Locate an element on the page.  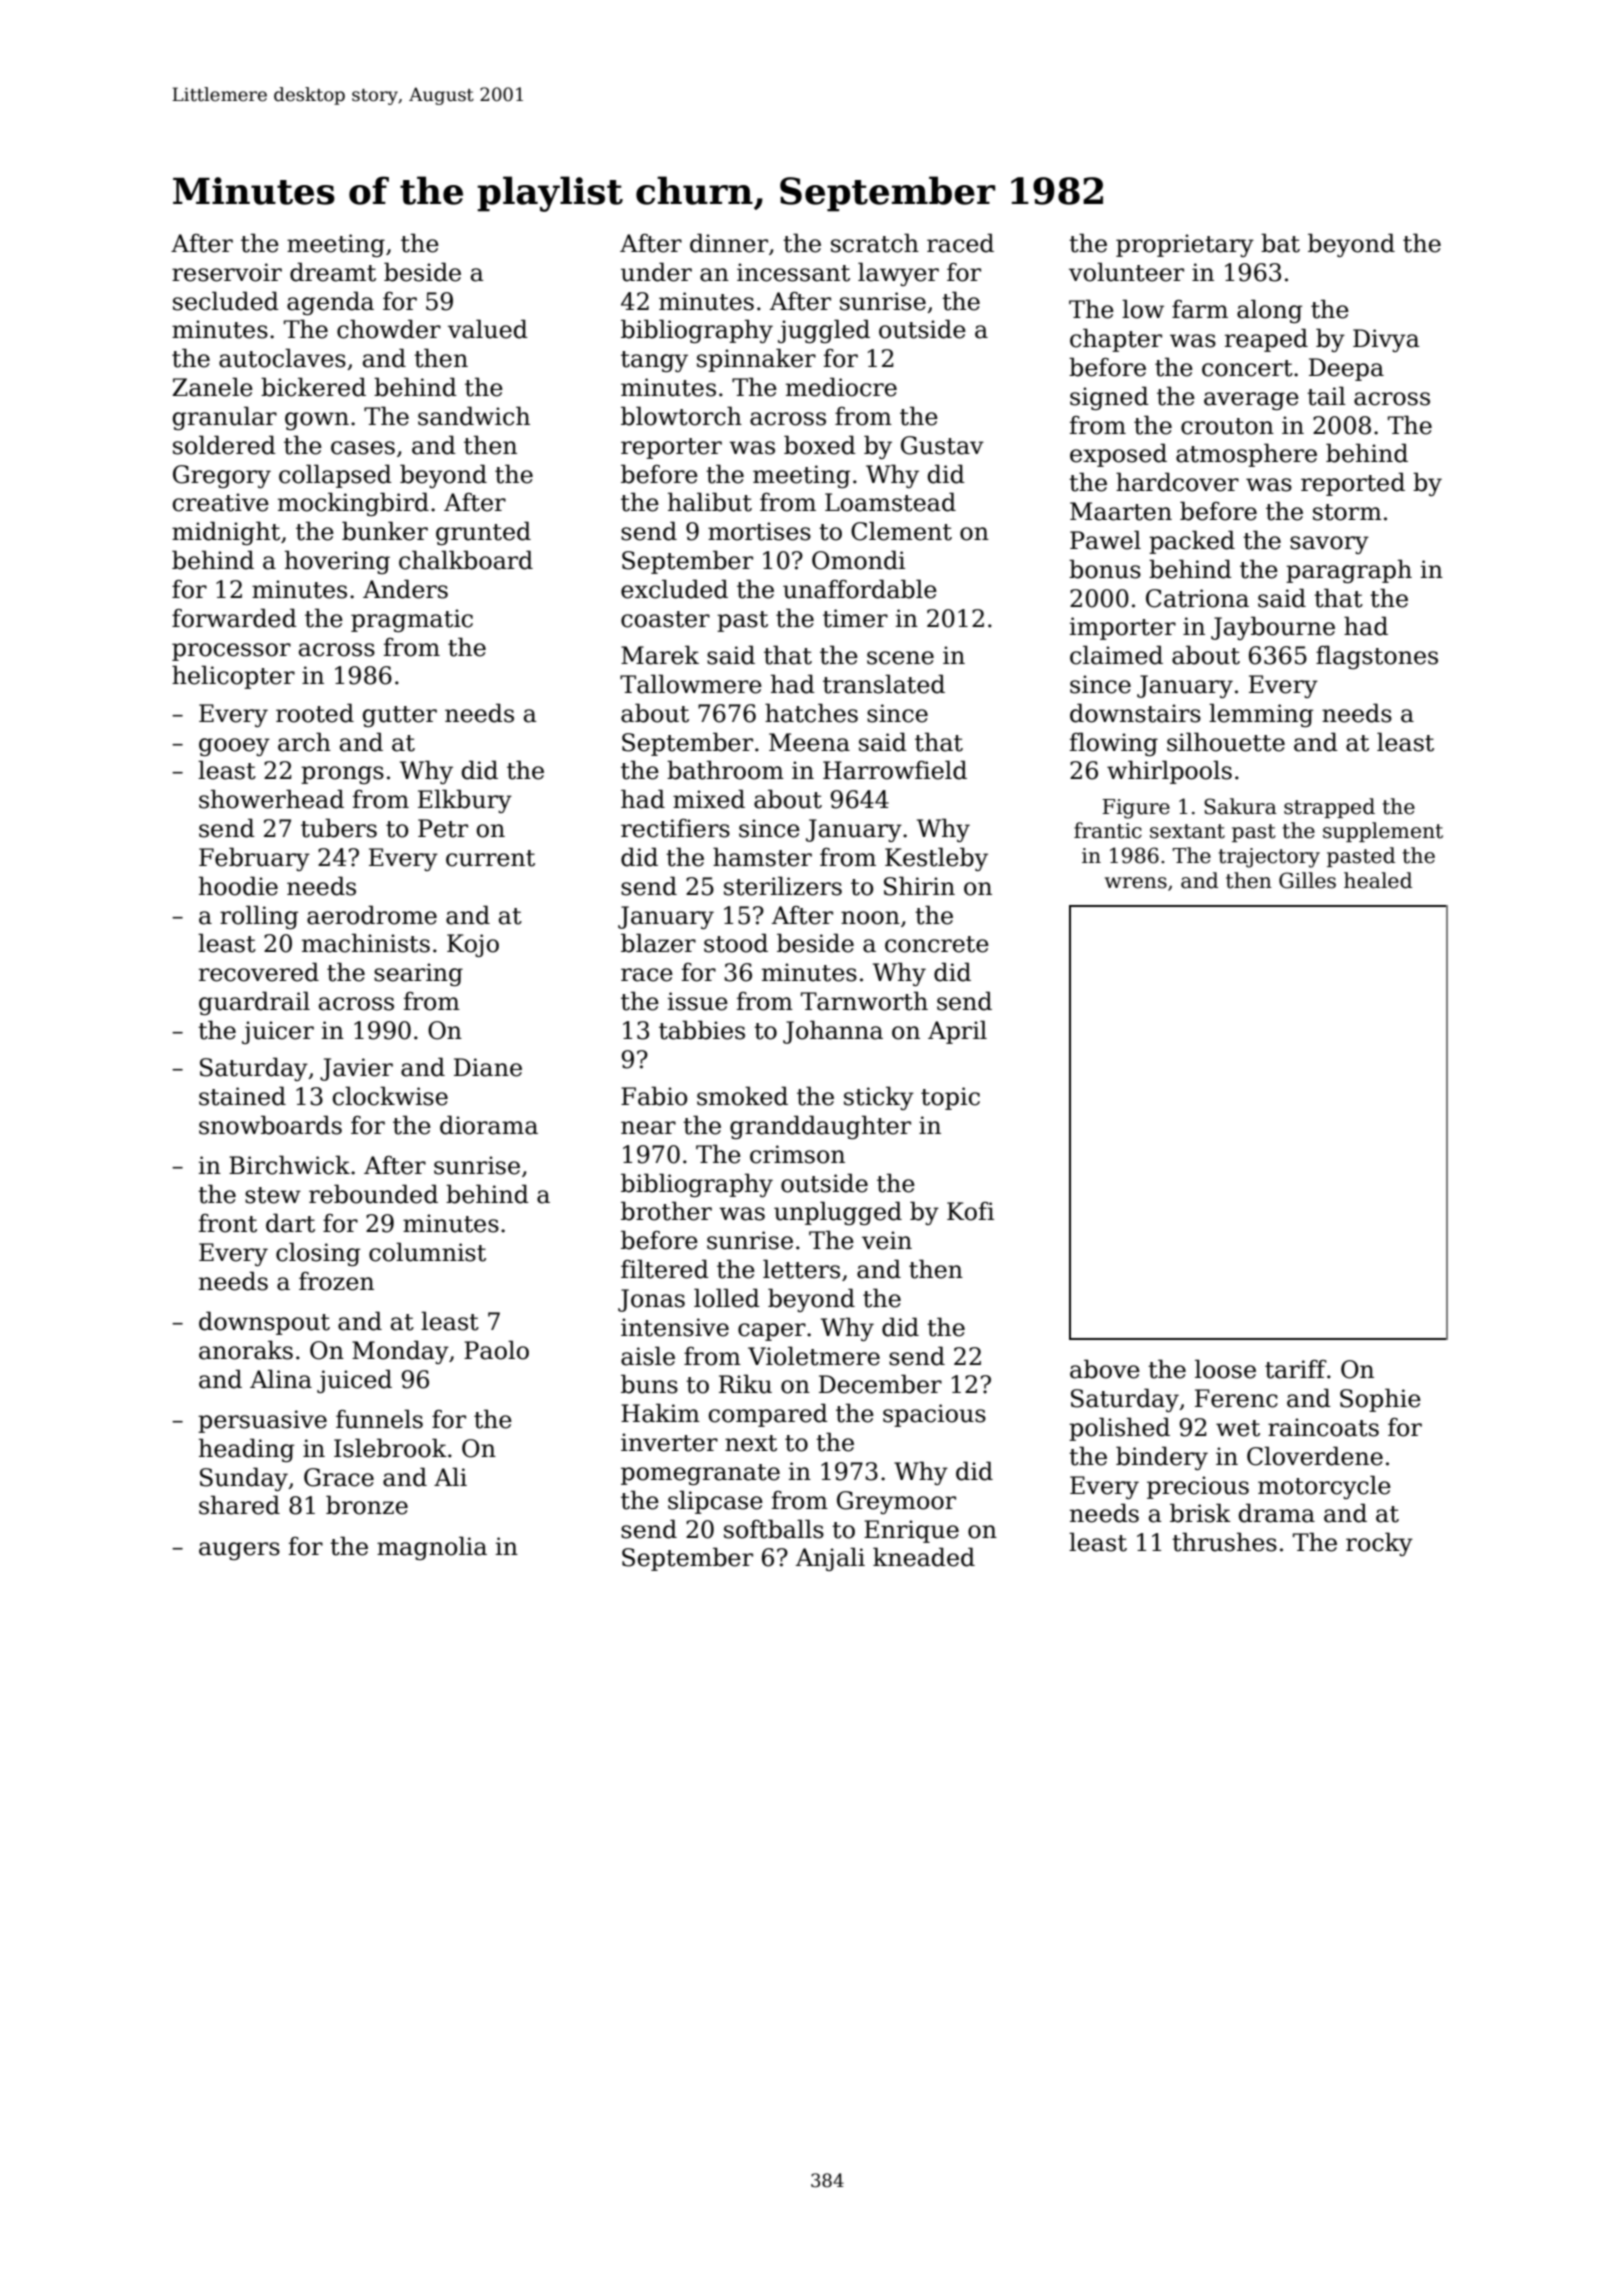
thrushes is located at coordinates (1224, 1542).
